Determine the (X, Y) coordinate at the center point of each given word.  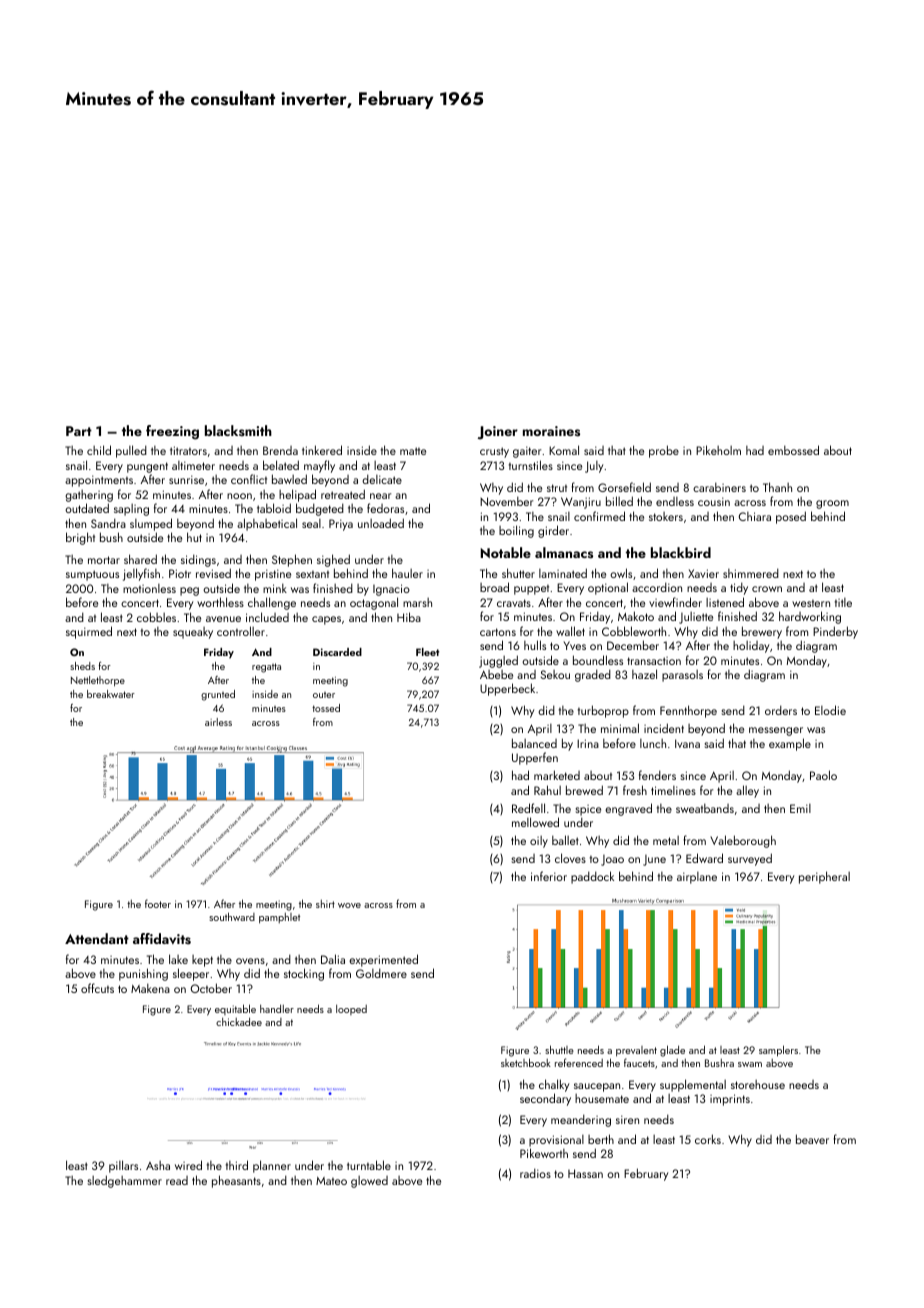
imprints (730, 1100)
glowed (369, 1182)
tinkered (322, 450)
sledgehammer (124, 1181)
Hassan (585, 1173)
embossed (793, 450)
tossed (326, 708)
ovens (250, 961)
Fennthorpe (688, 711)
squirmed (89, 632)
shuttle (559, 1049)
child (99, 450)
